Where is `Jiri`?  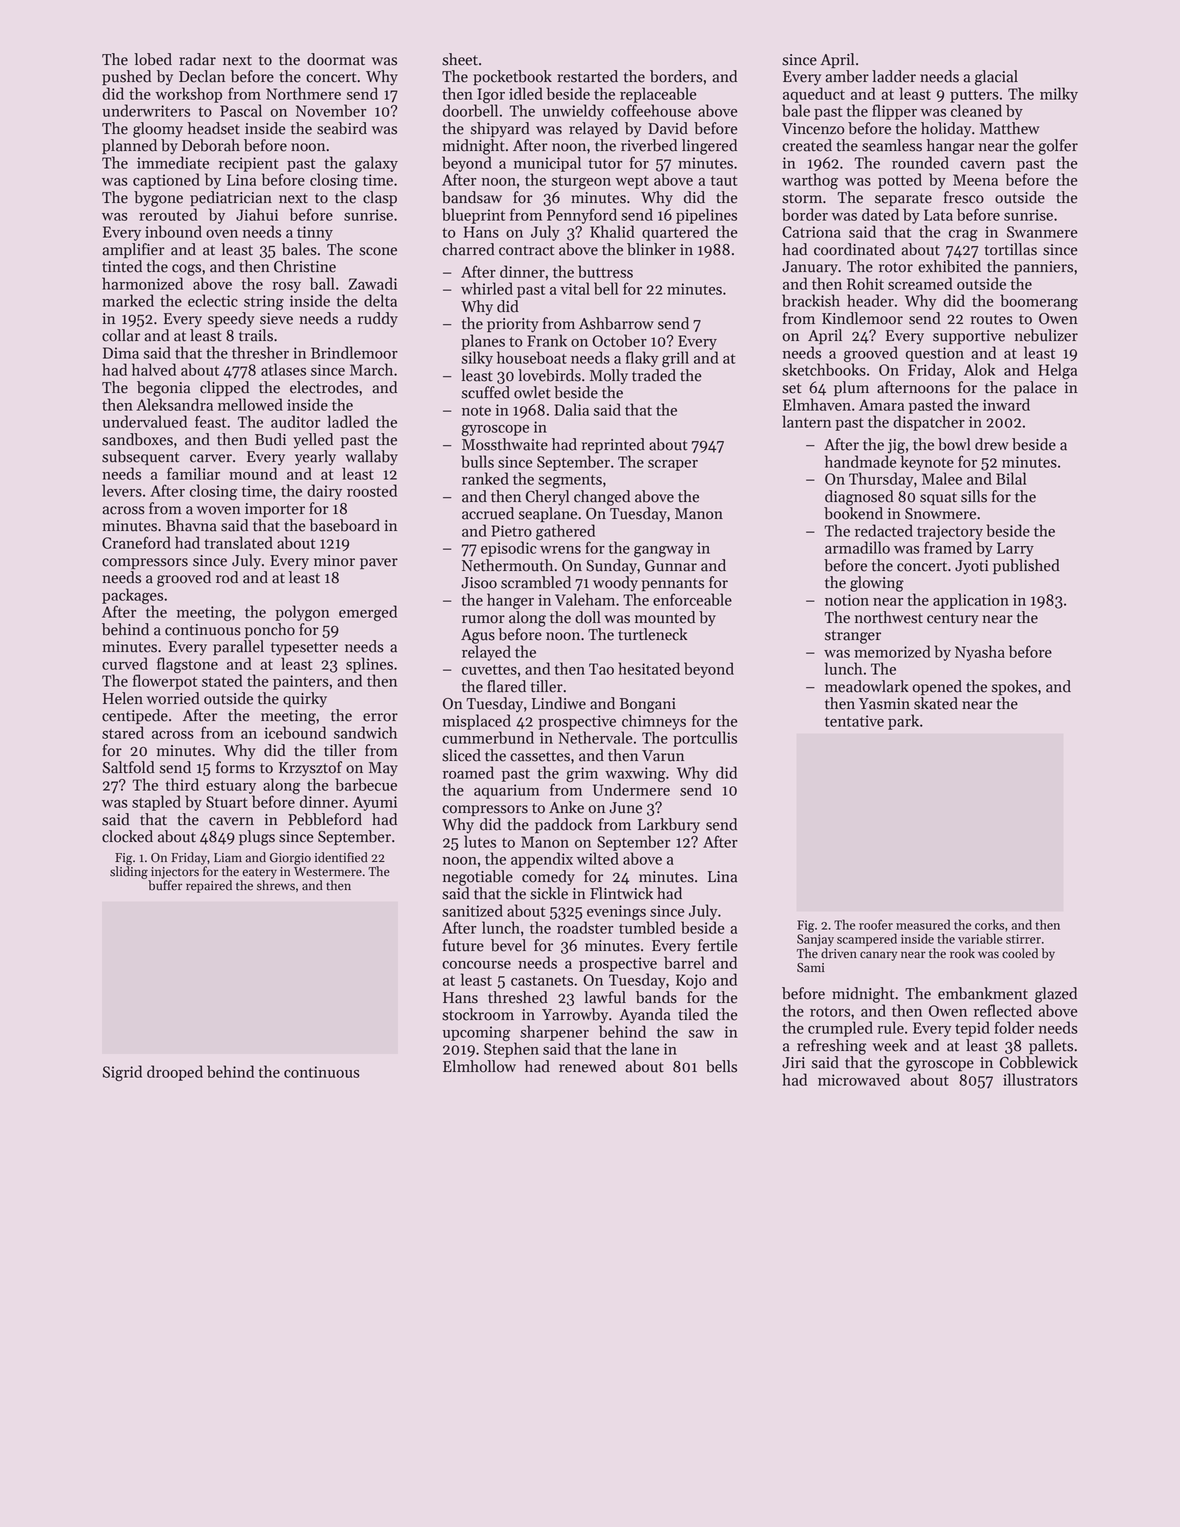
Jiri is located at coordinates (793, 1063).
